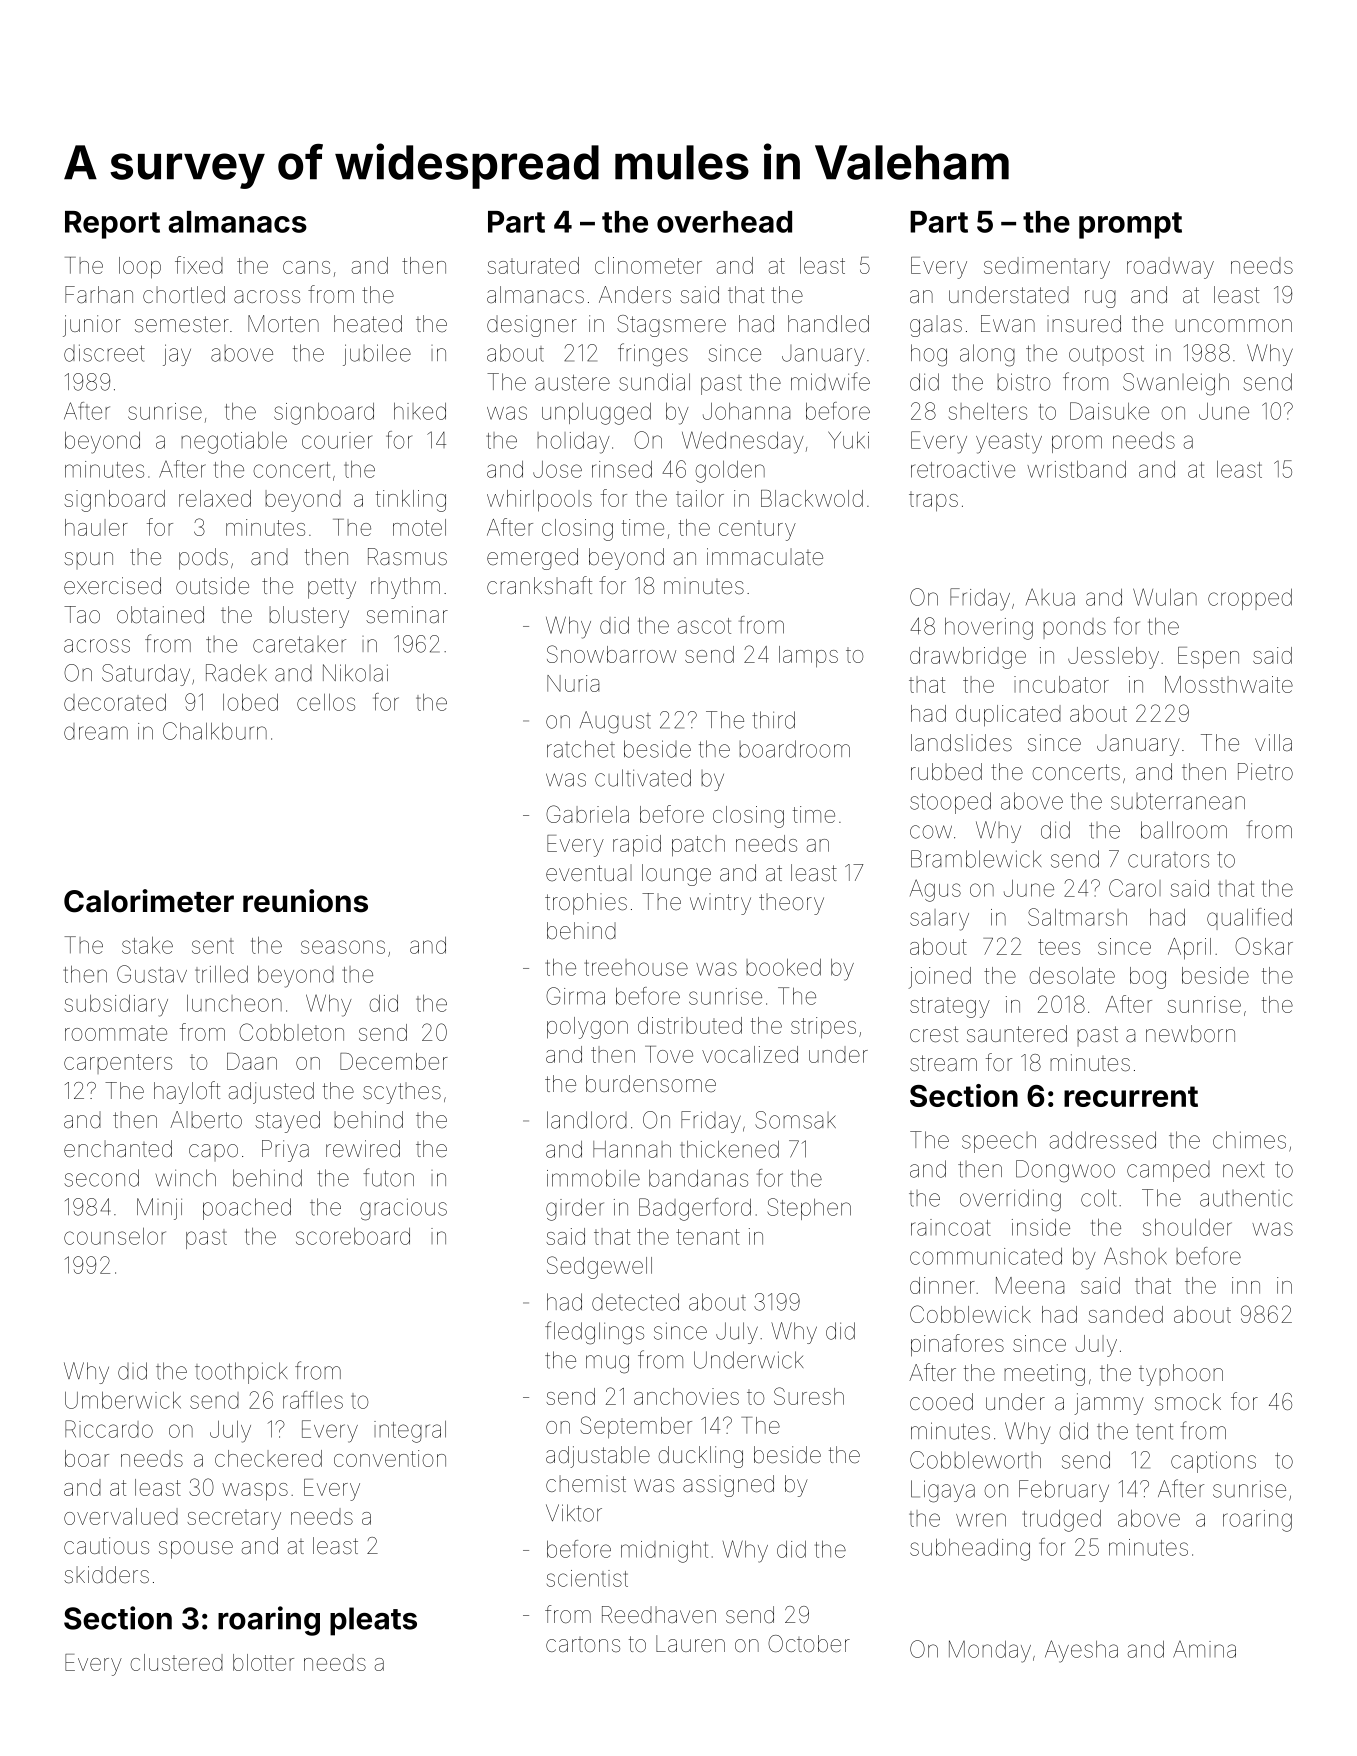  Describe the element at coordinates (355, 673) in the image. I see `Nikolai` at that location.
